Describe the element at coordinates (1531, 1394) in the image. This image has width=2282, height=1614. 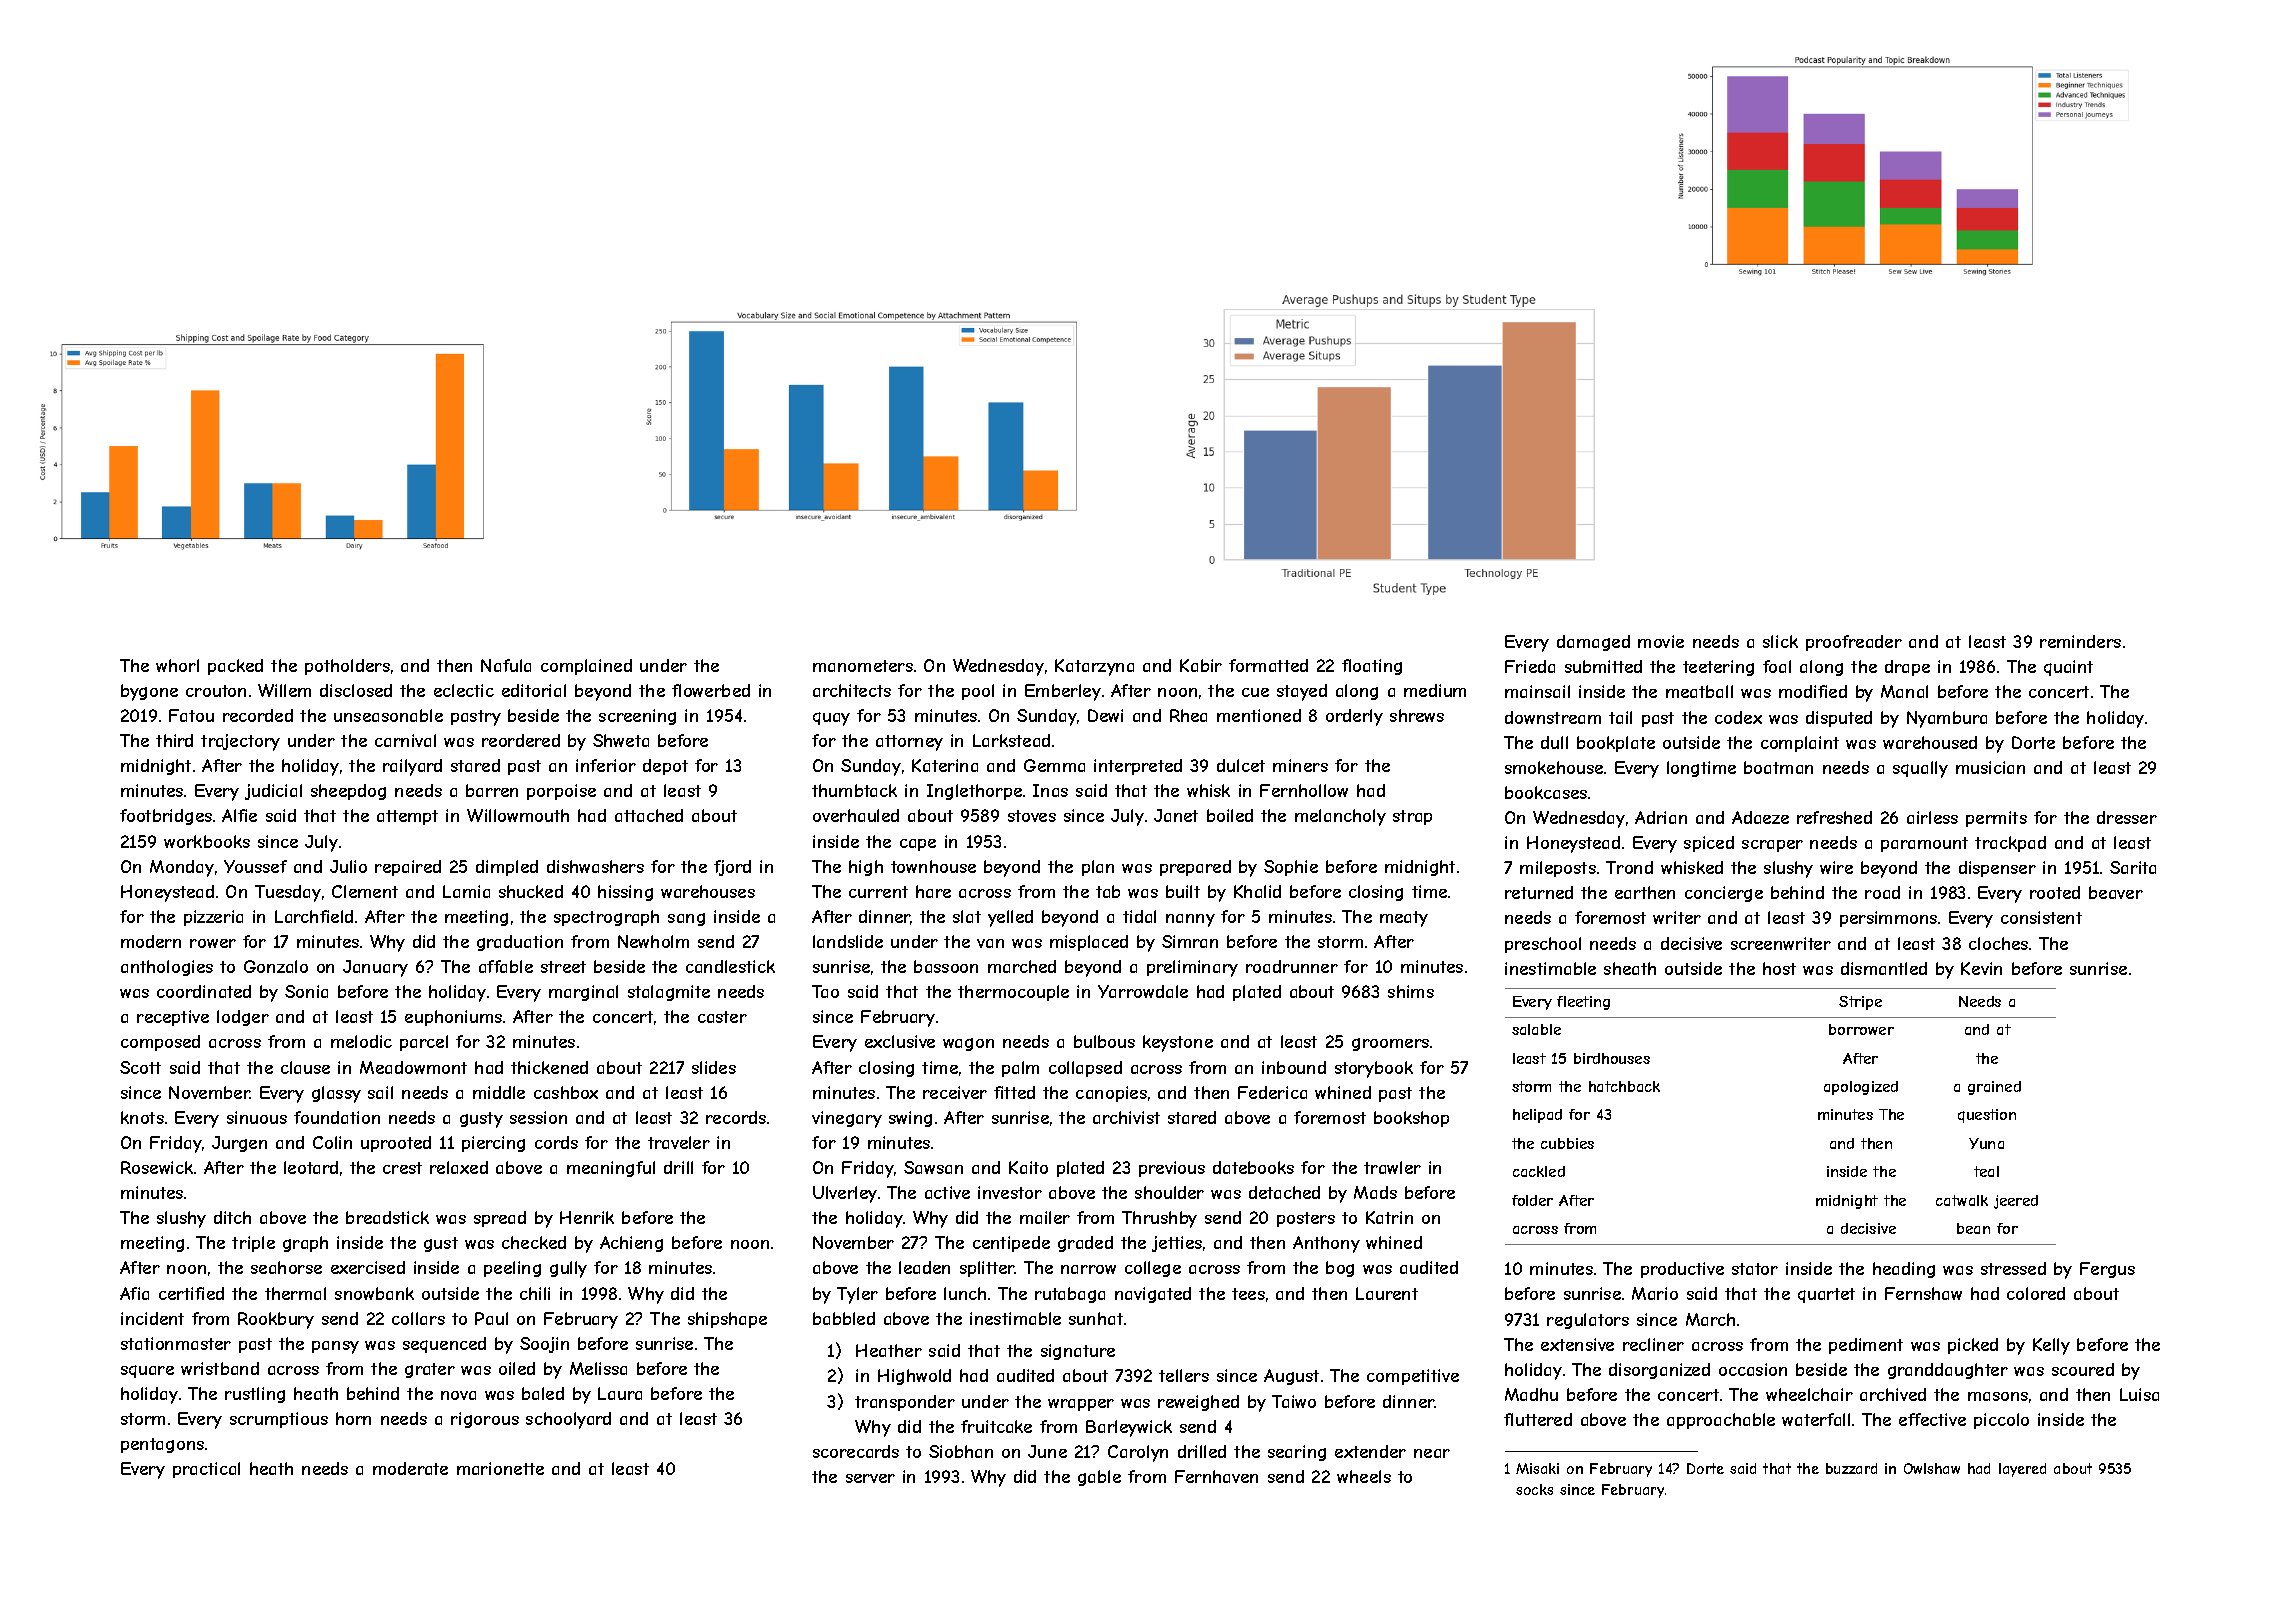
I see `Madhu` at that location.
